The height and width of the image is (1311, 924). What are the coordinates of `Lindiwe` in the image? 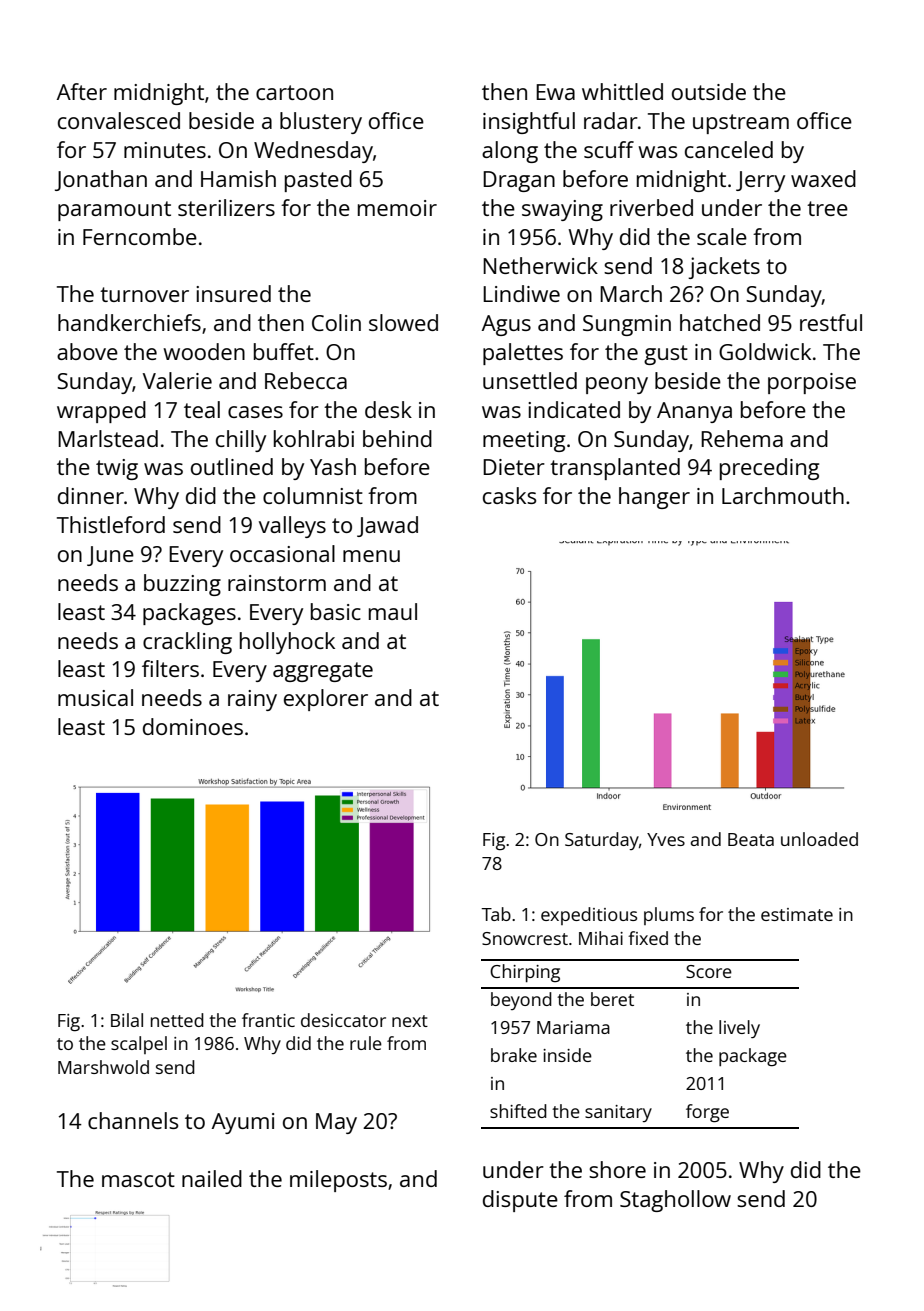 It's located at (521, 293).
